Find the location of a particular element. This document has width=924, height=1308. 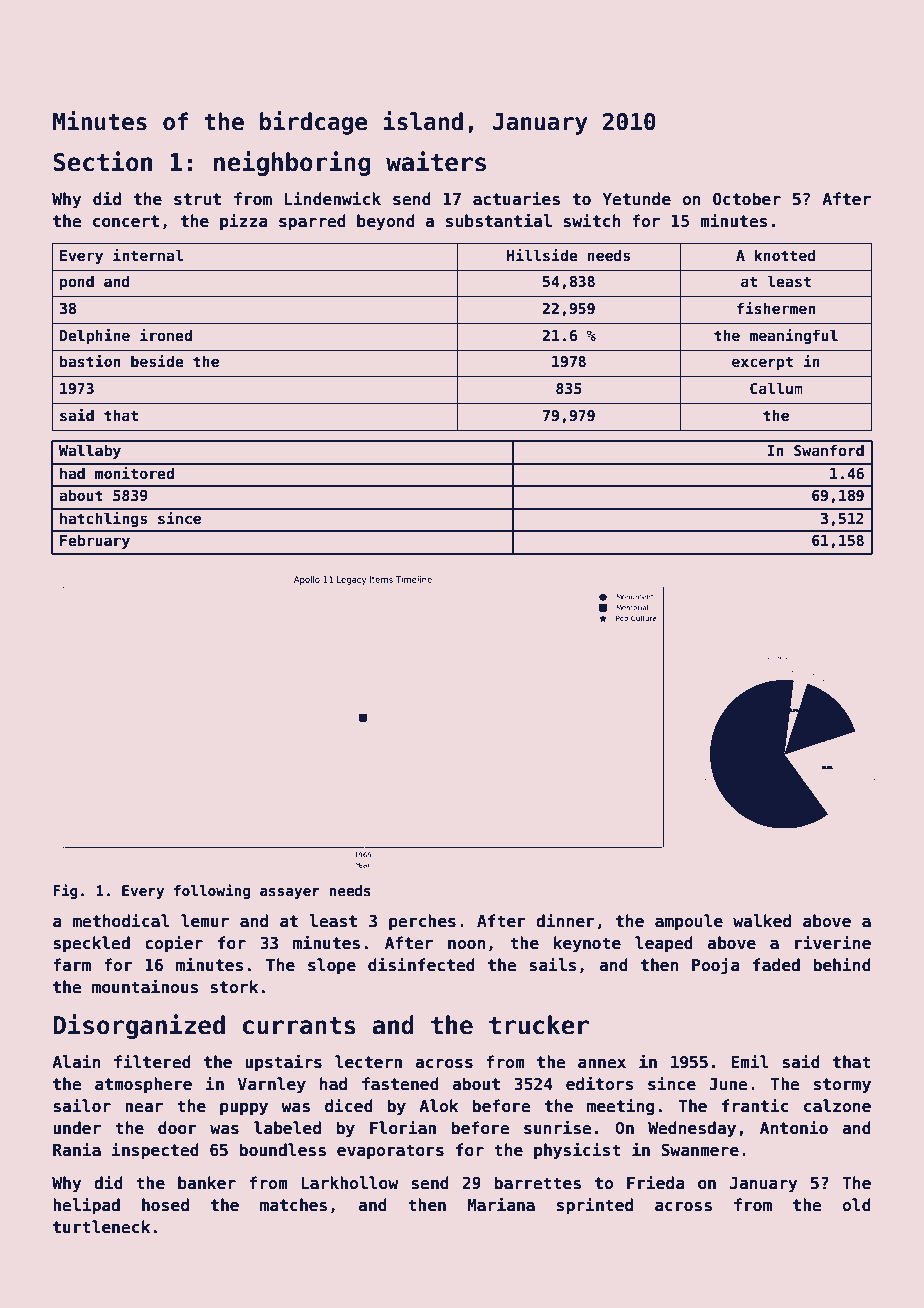

beside is located at coordinates (157, 361).
